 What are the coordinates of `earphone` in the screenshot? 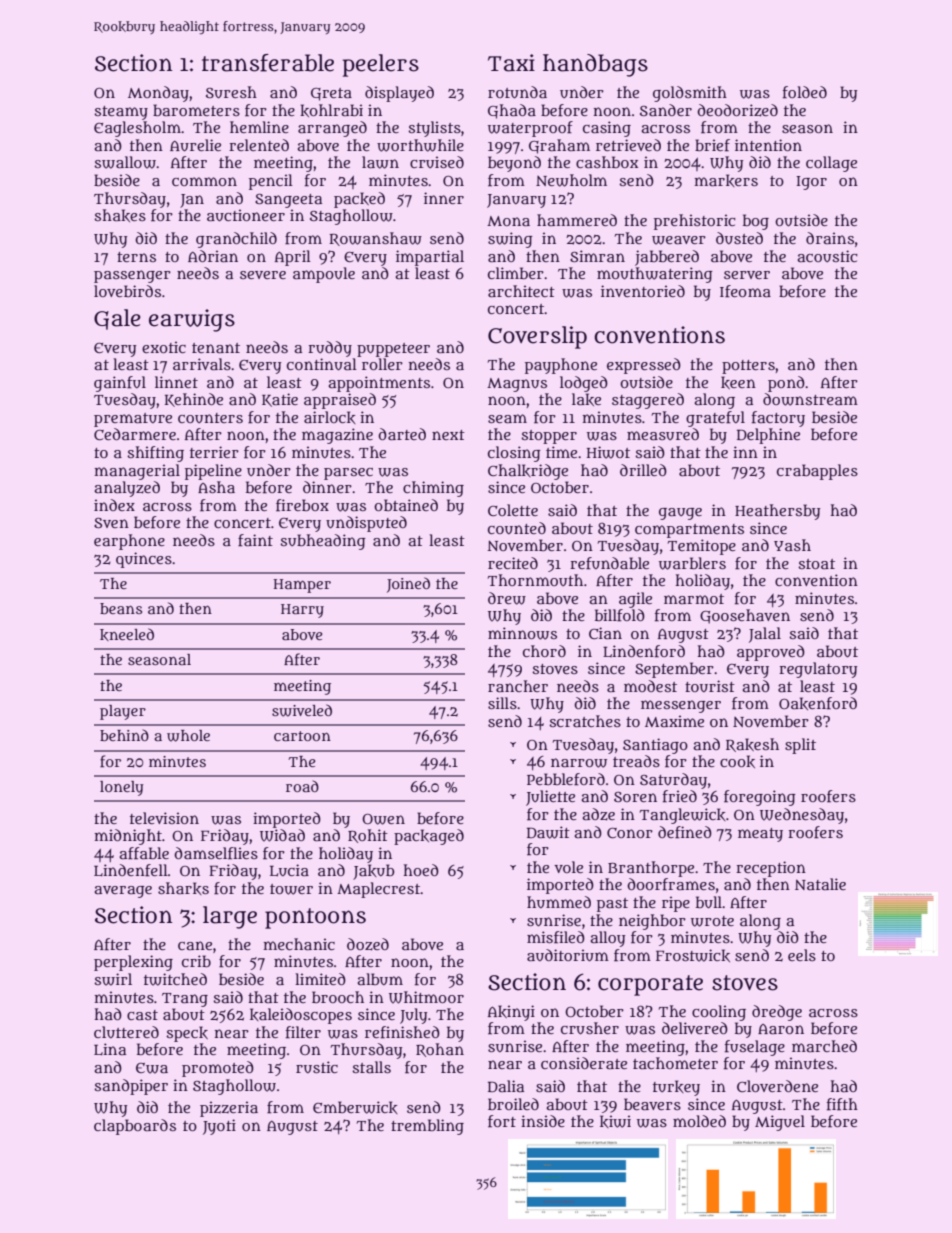 It's located at (129, 542).
